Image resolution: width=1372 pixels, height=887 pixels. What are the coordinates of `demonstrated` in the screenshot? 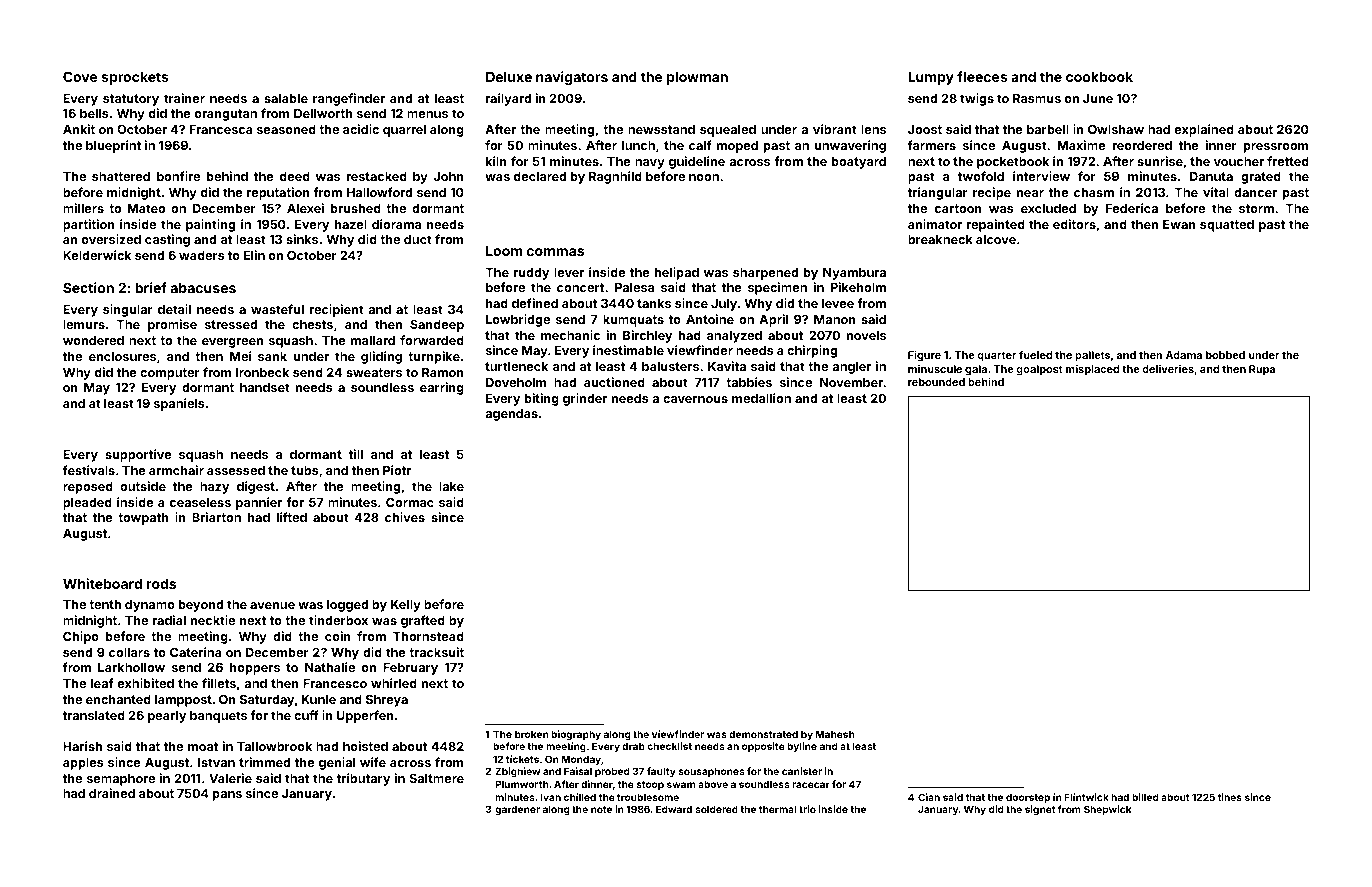 It's located at (763, 734).
